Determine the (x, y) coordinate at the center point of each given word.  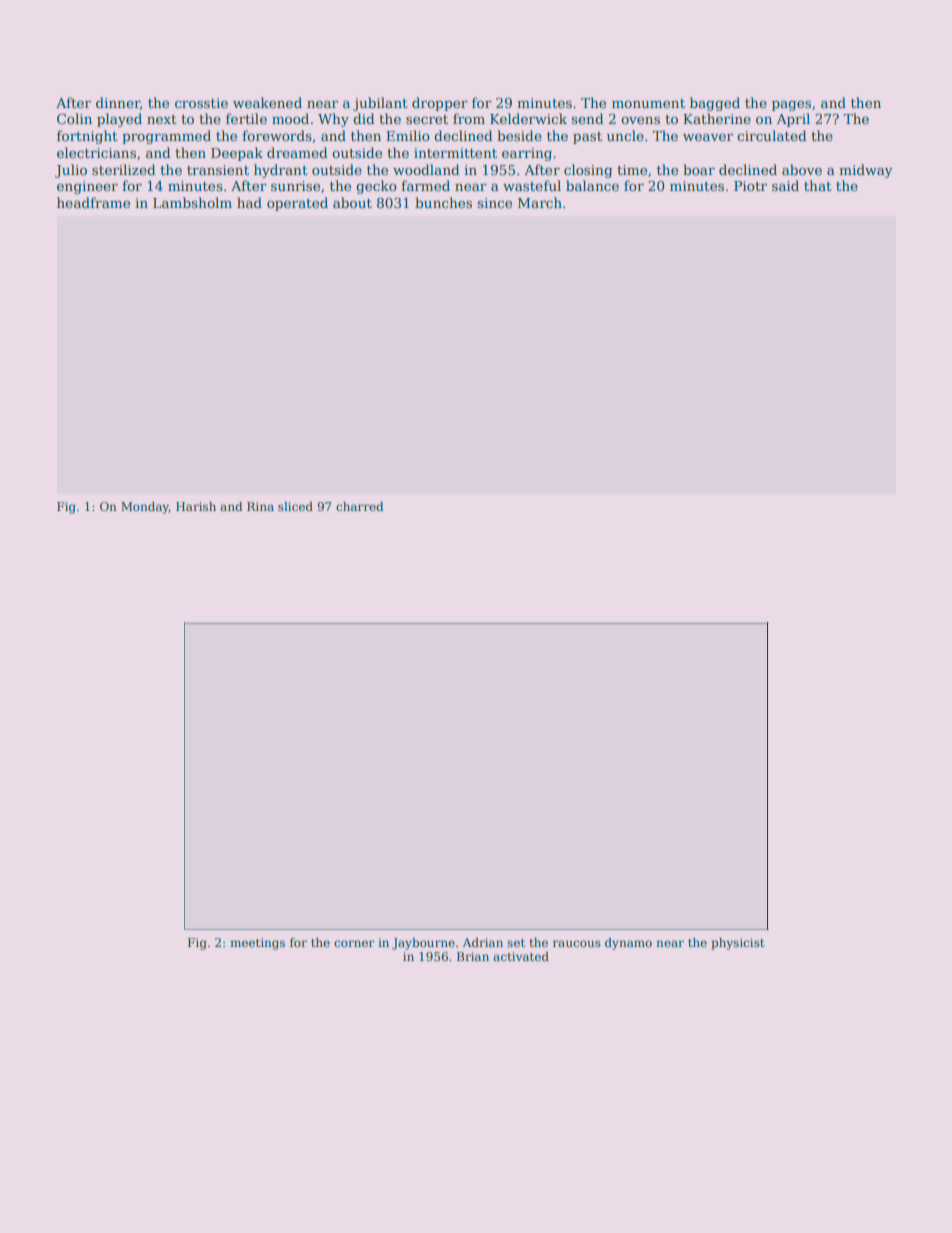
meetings (257, 944)
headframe (93, 202)
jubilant (380, 104)
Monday (145, 508)
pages (791, 106)
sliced (295, 506)
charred (360, 506)
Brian (473, 956)
